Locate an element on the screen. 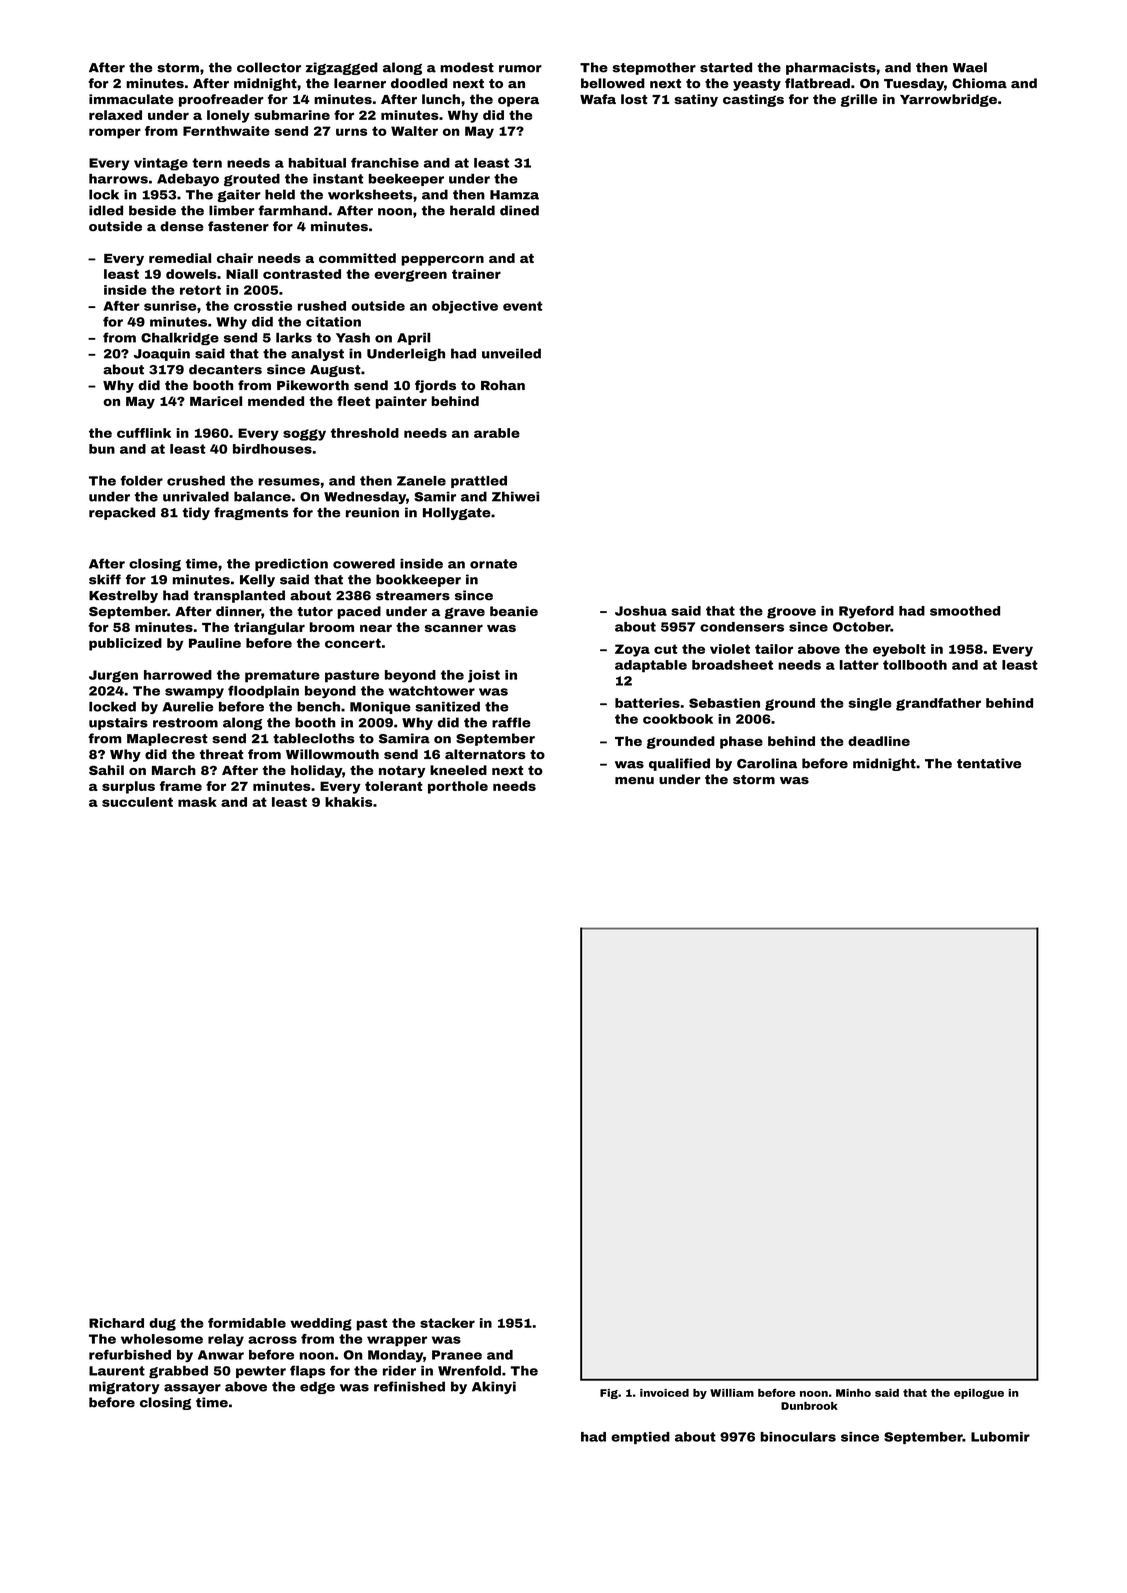  holiday is located at coordinates (316, 771).
